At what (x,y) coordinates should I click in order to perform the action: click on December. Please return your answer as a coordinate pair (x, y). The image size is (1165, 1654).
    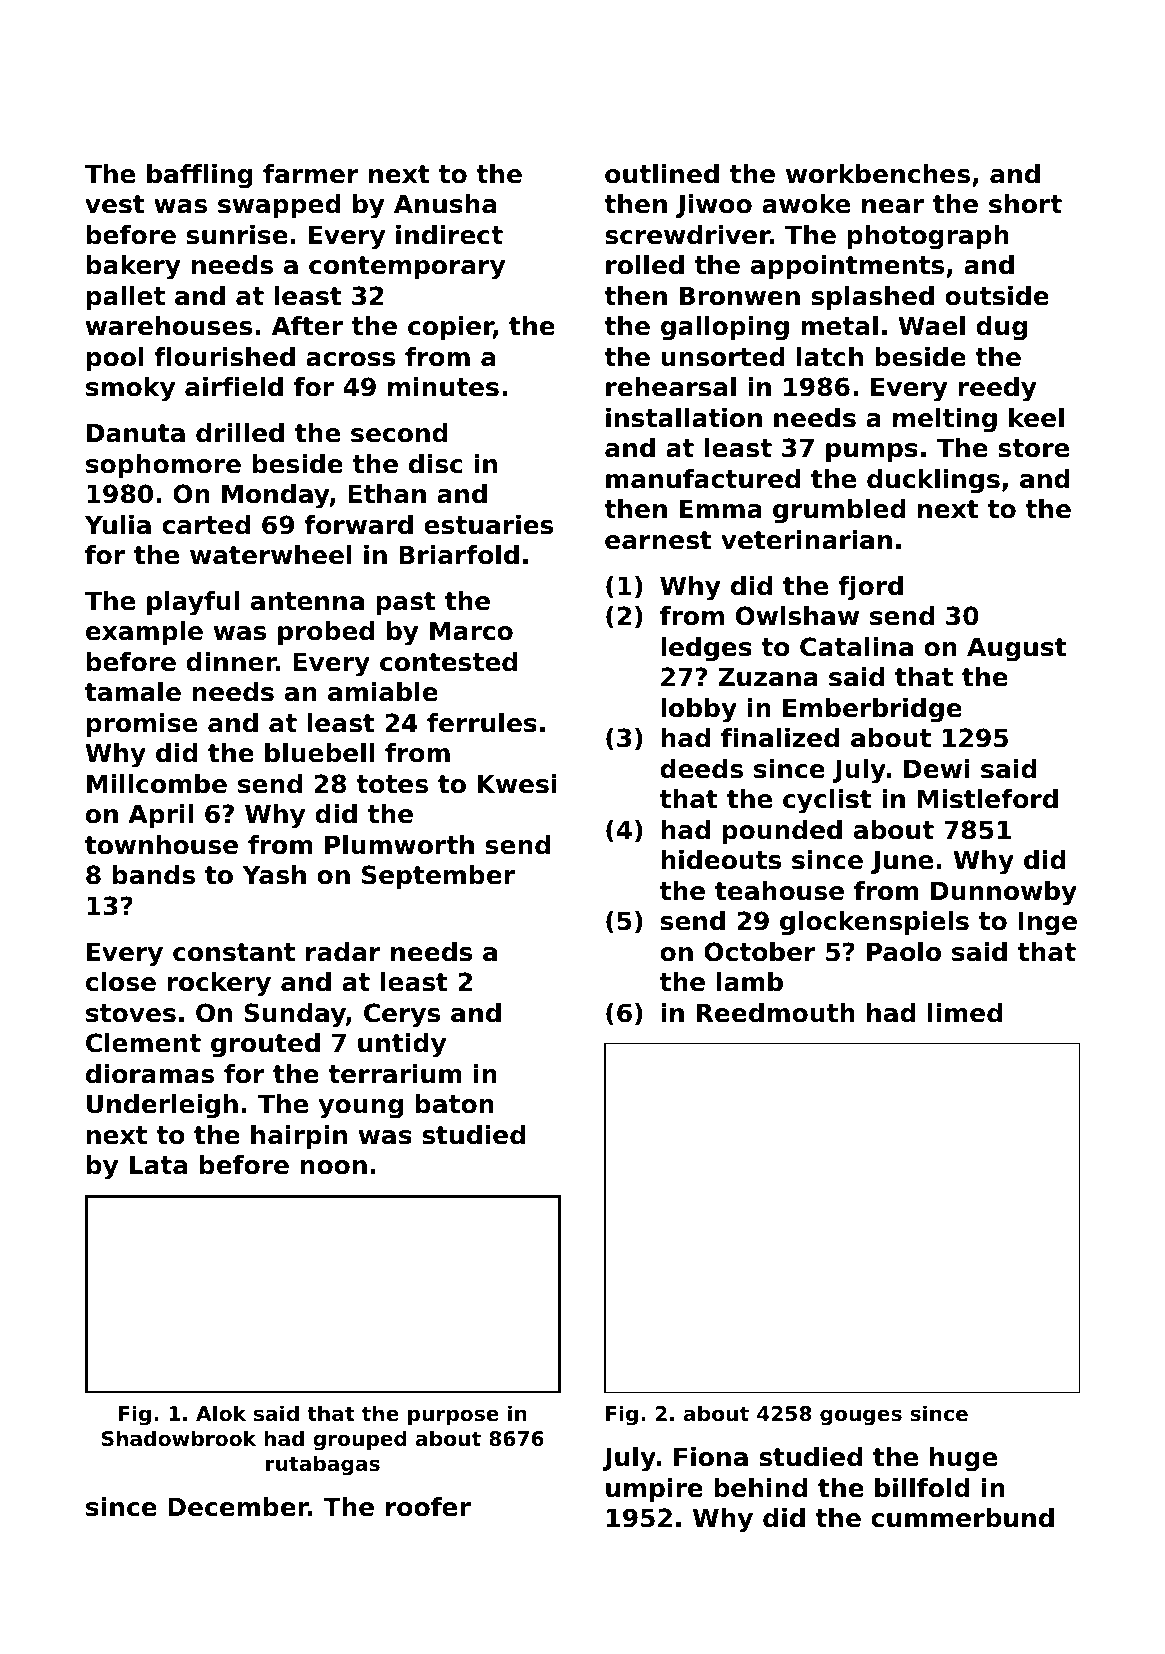
    Looking at the image, I should click on (238, 1507).
